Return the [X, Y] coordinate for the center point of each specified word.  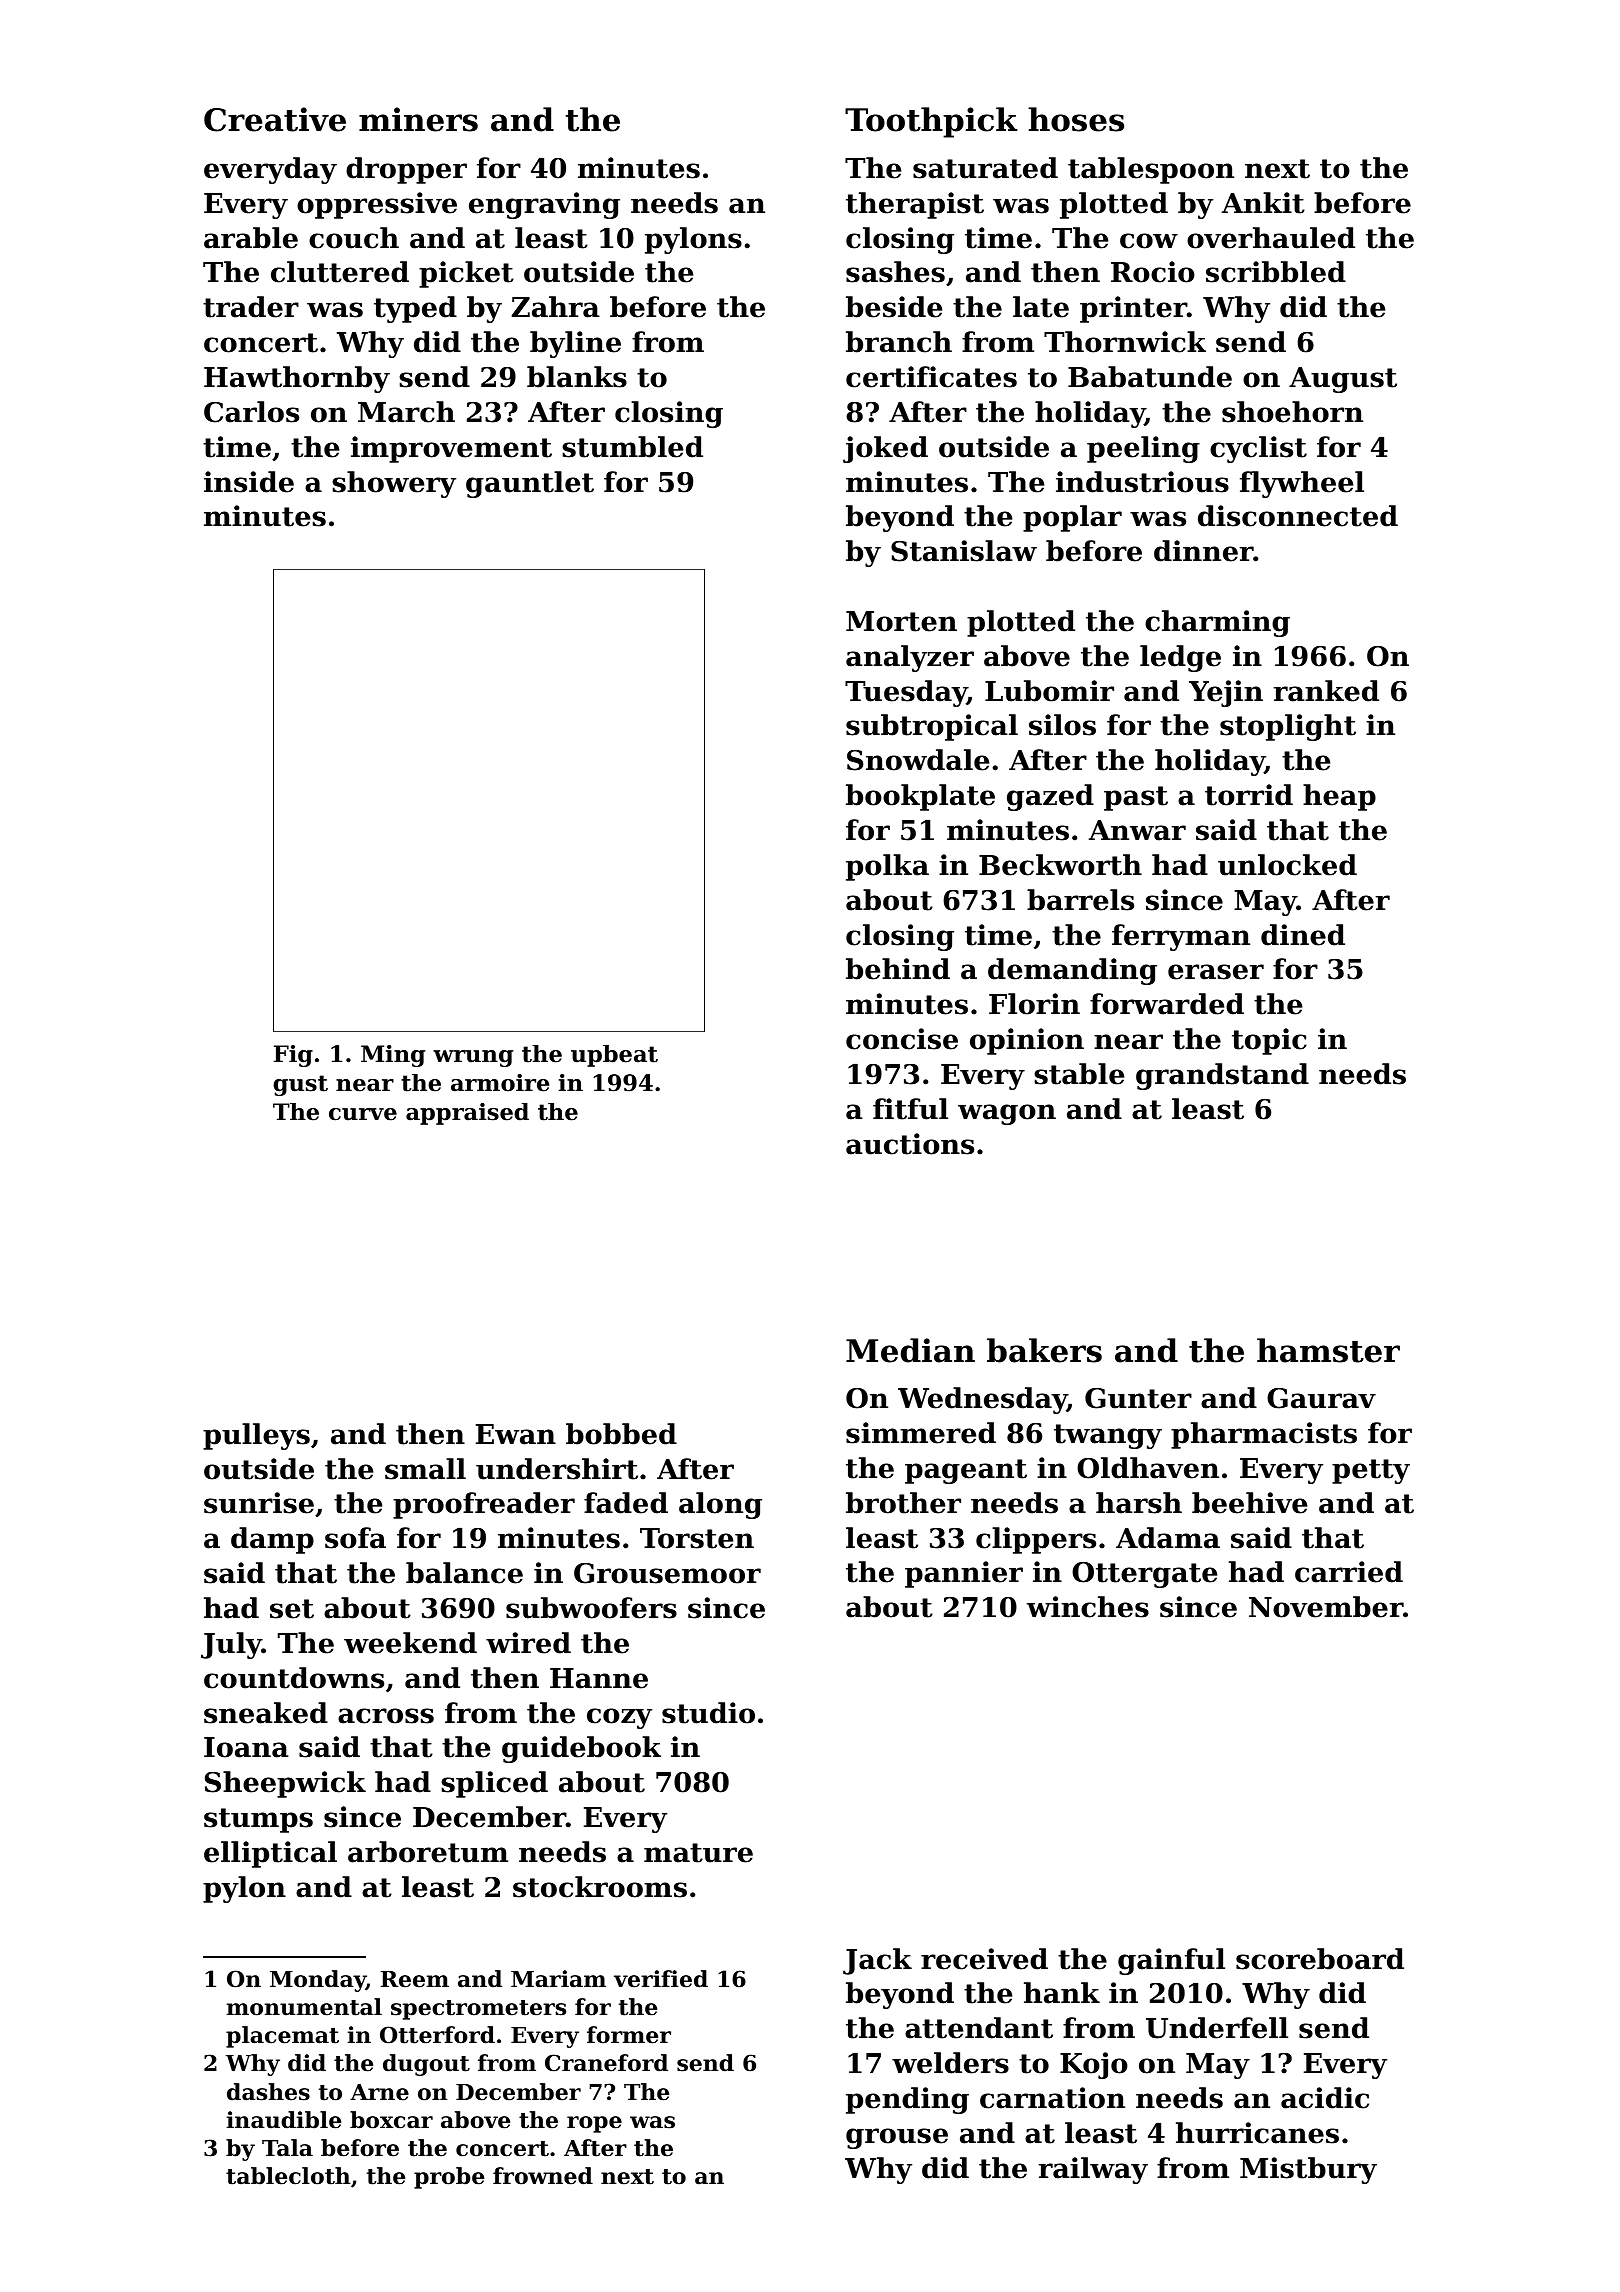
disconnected [1298, 516]
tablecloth [288, 2176]
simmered [921, 1433]
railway [1093, 2170]
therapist [915, 205]
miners [418, 119]
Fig [293, 1056]
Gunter [1138, 1398]
